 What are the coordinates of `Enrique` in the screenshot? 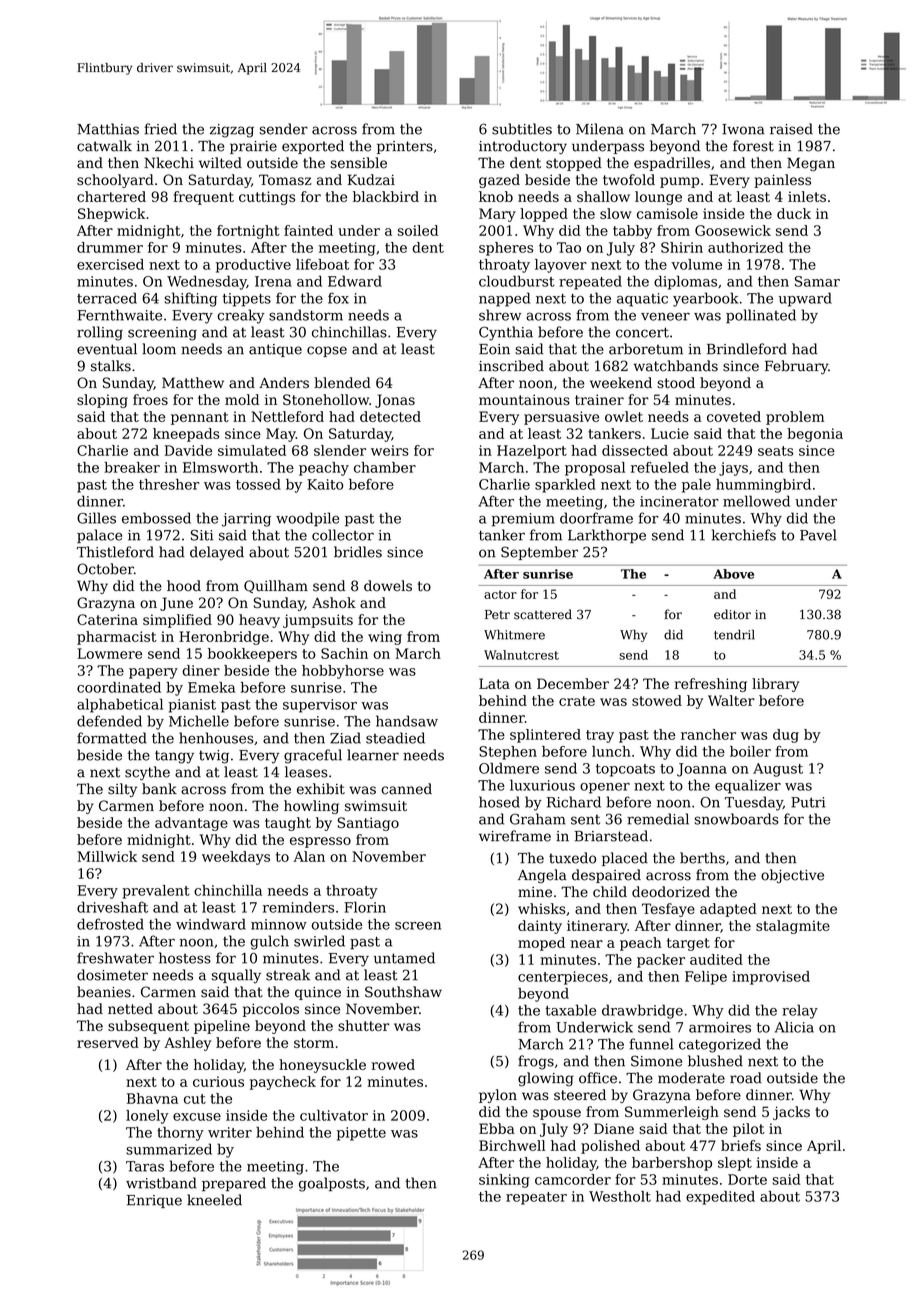 It's located at (154, 1201).
